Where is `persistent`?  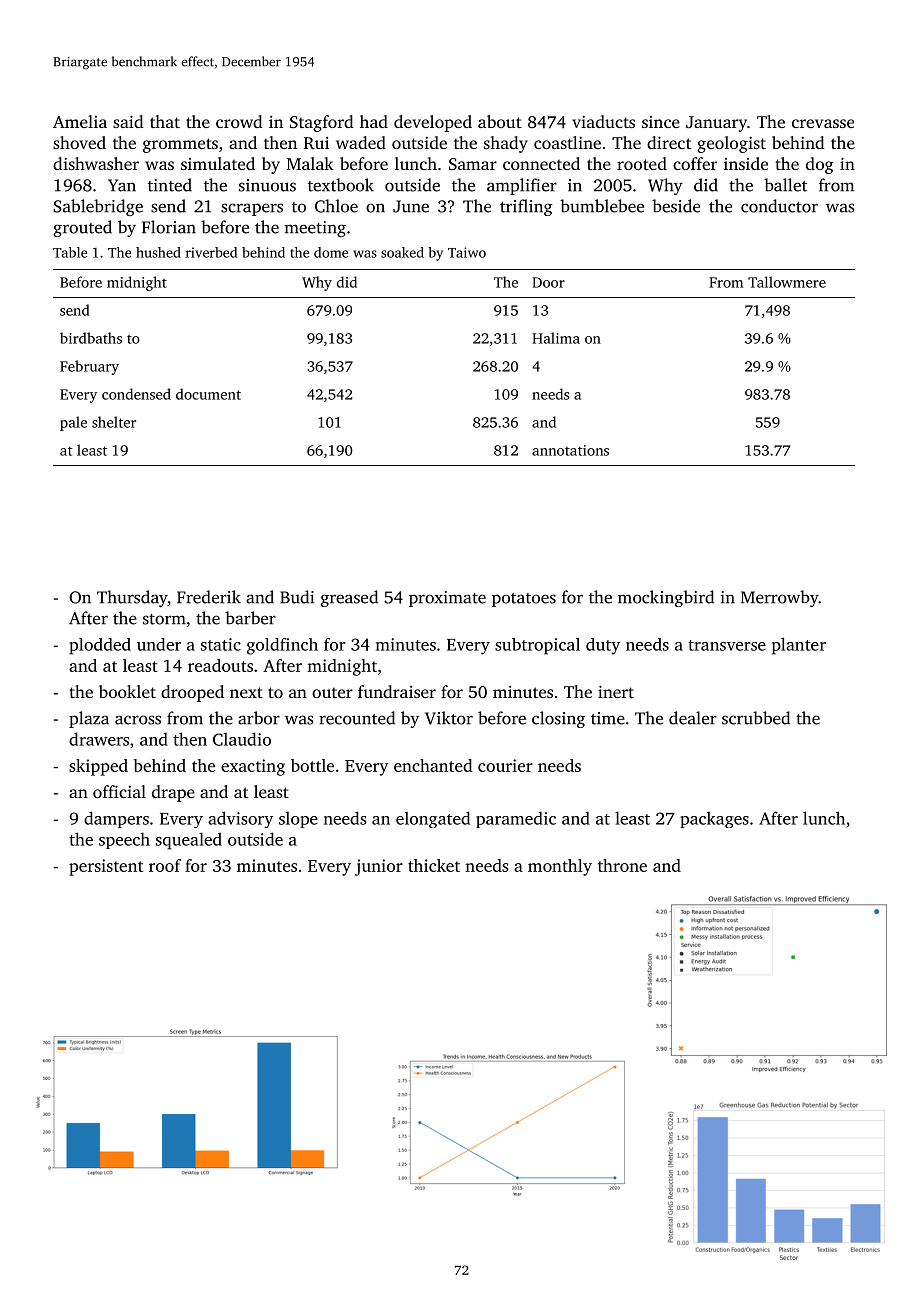
persistent is located at coordinates (106, 867).
